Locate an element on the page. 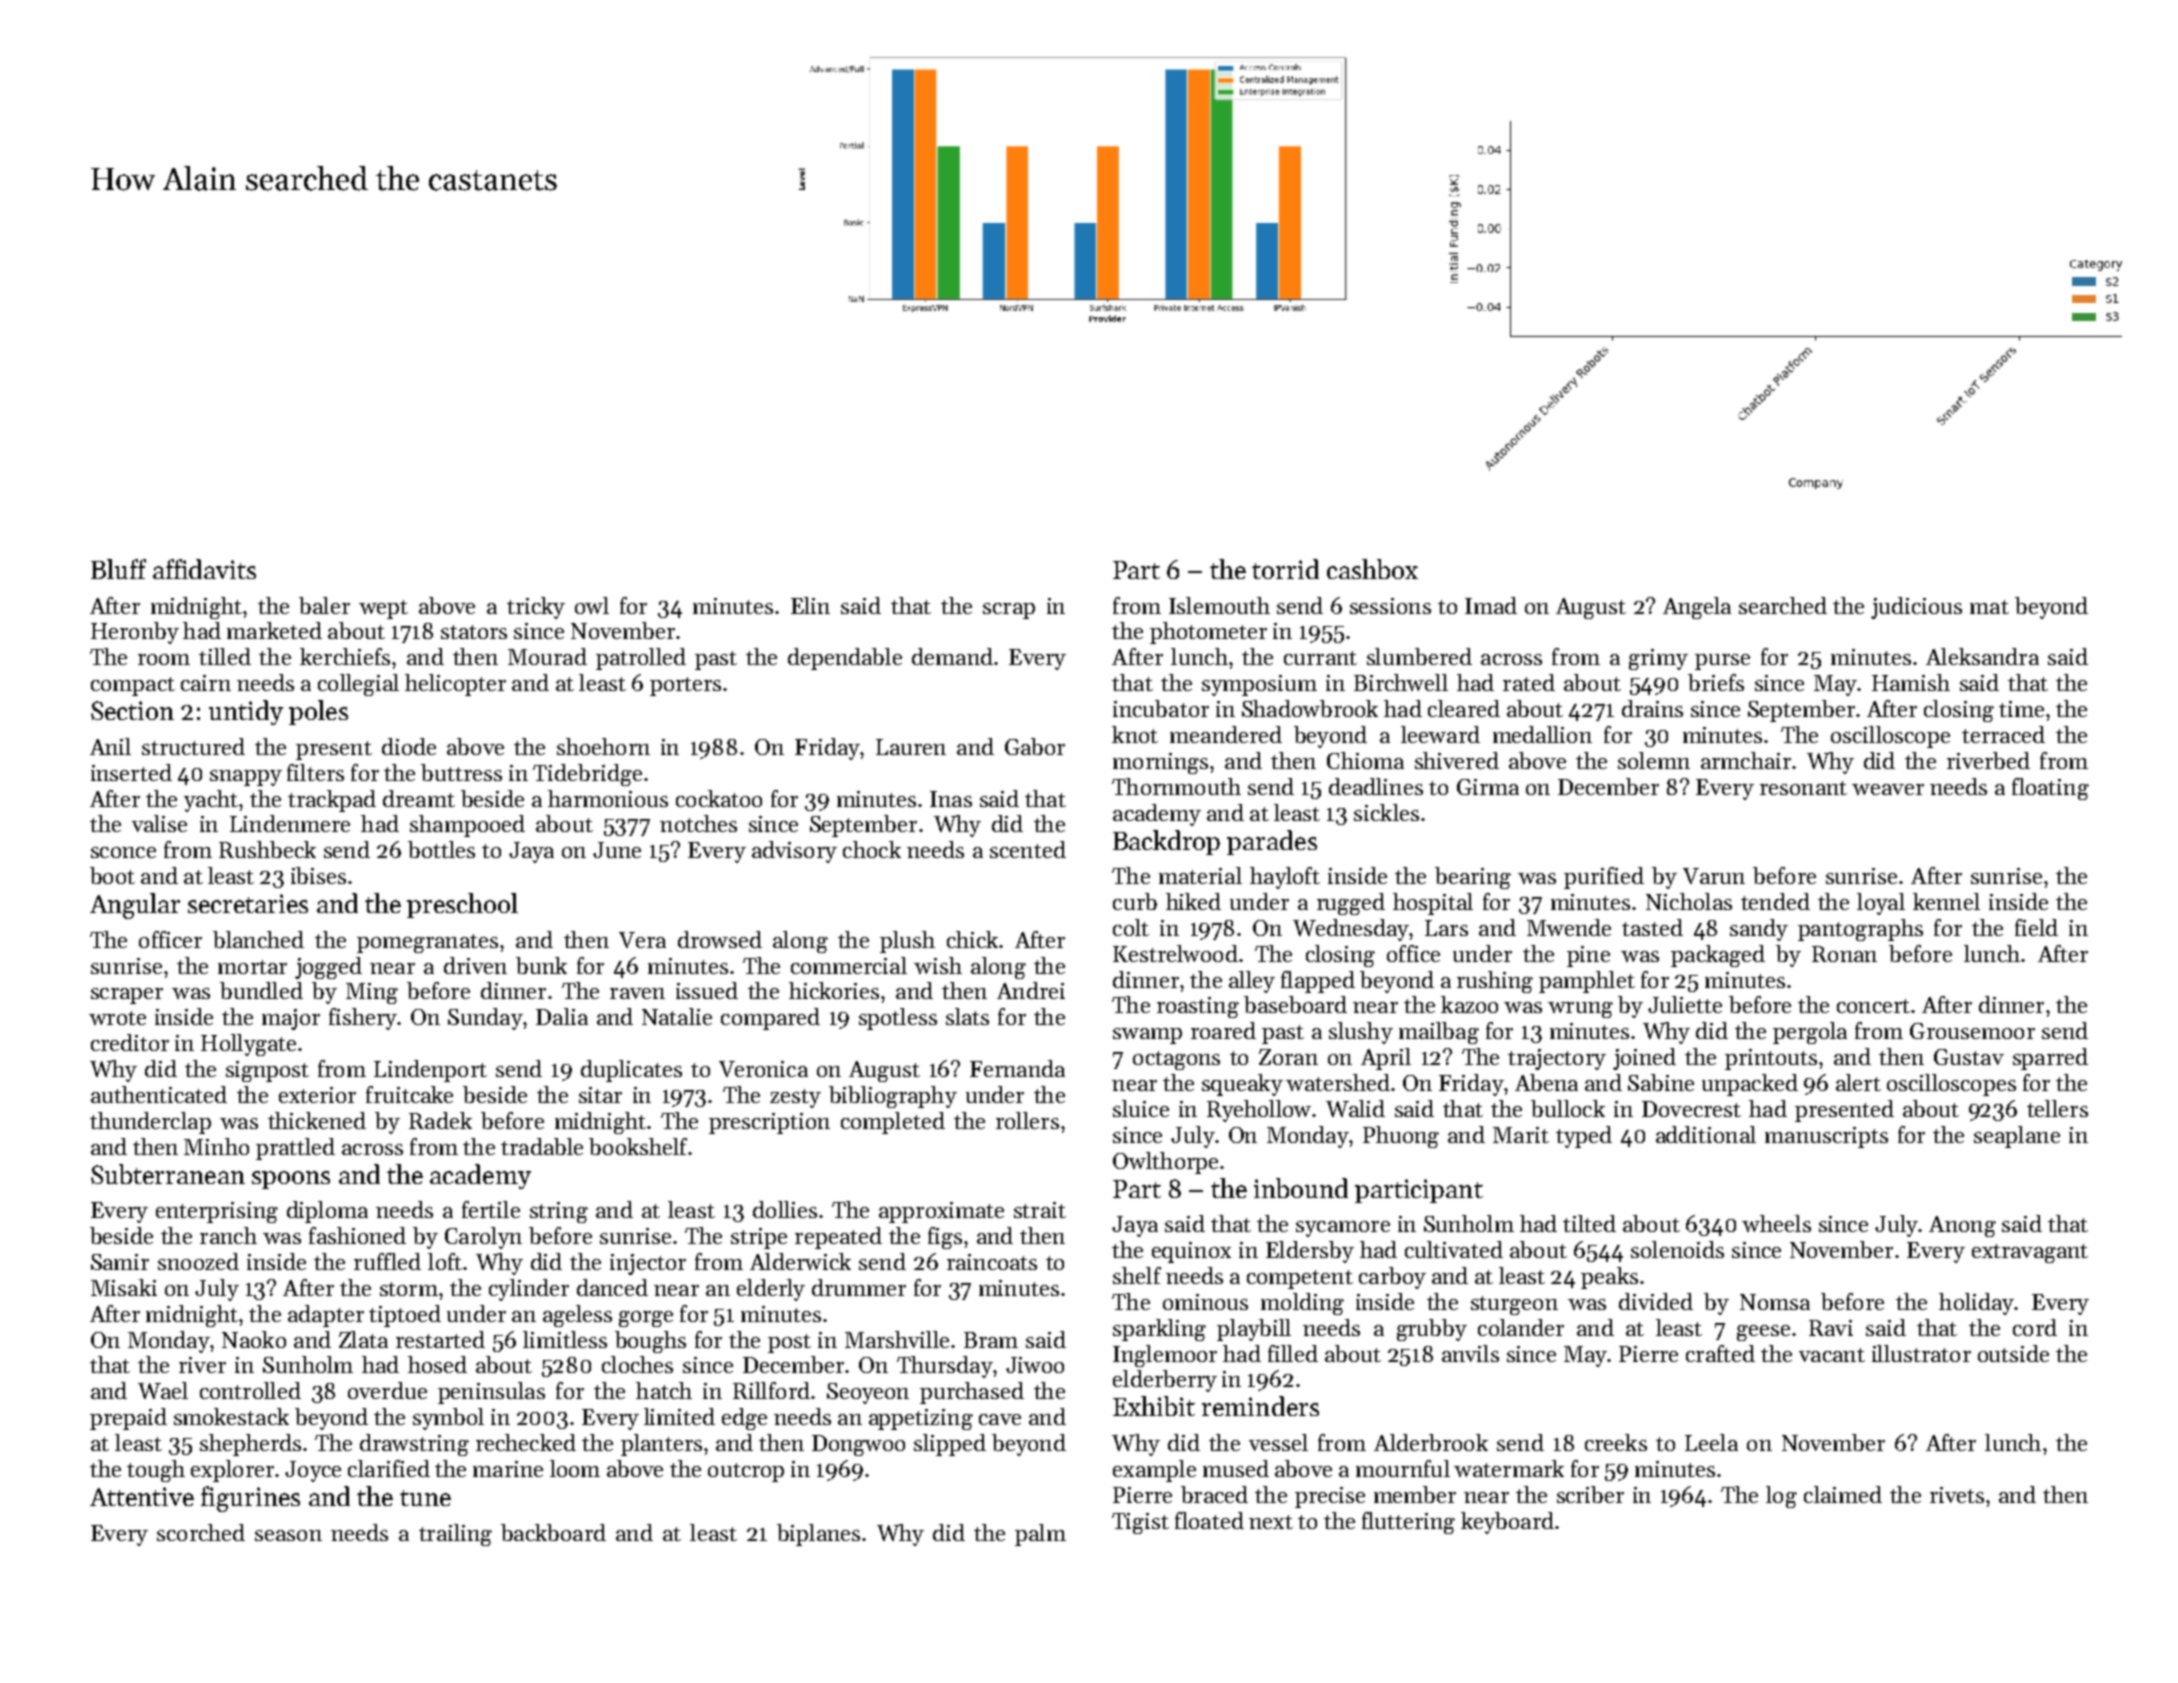 This document has width=2178, height=1683. Girma is located at coordinates (1488, 787).
